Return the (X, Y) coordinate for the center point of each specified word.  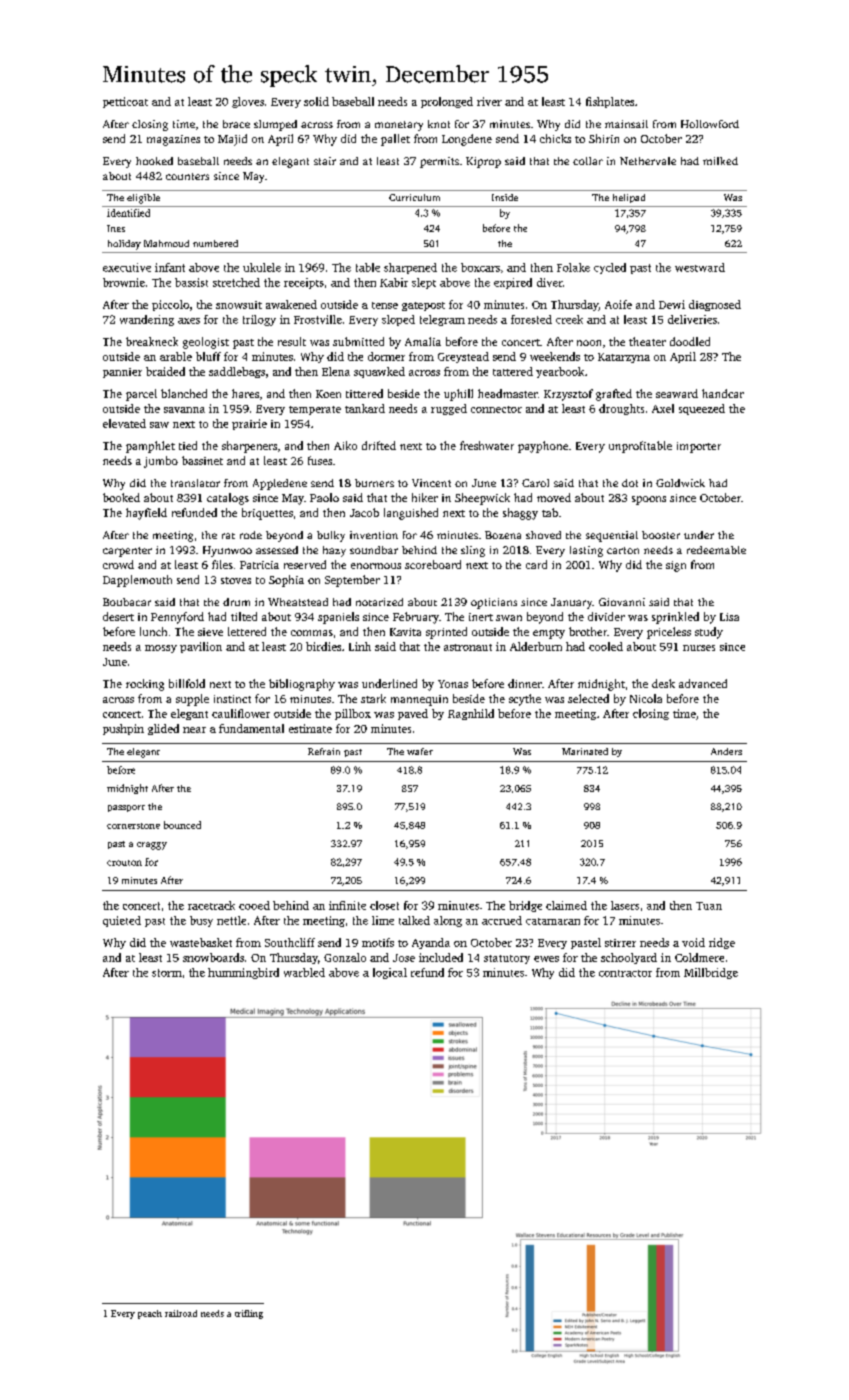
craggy (152, 846)
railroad (181, 1313)
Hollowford (710, 124)
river (489, 101)
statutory (507, 959)
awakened (291, 304)
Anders (726, 751)
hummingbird (243, 973)
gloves (248, 102)
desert (118, 616)
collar (588, 161)
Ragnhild (471, 714)
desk (663, 683)
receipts (304, 283)
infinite (347, 905)
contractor (625, 973)
